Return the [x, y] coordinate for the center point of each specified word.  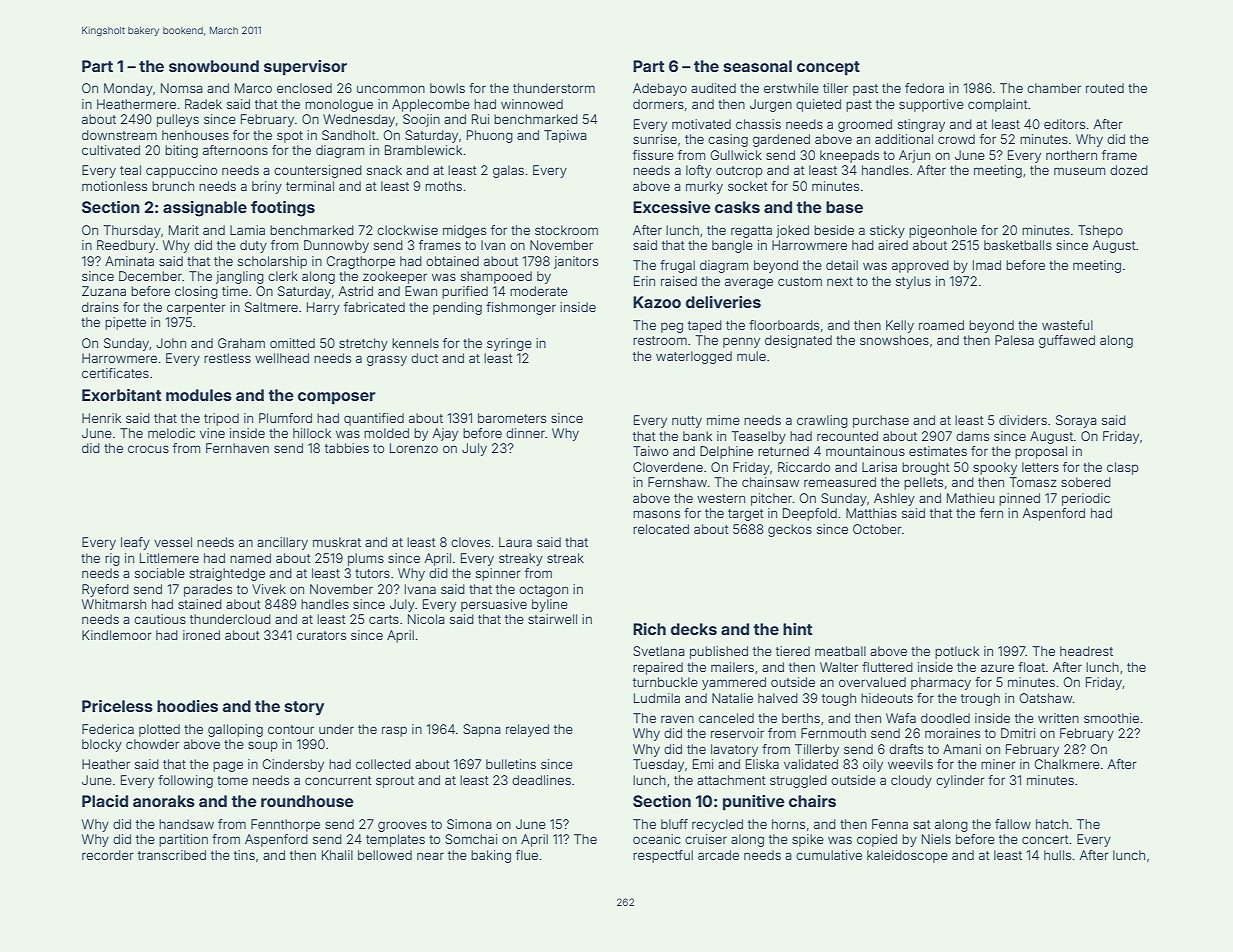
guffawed [1067, 341]
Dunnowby [336, 246]
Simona [469, 824]
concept [828, 68]
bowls [447, 88]
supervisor [305, 68]
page [228, 766]
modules [199, 395]
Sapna [482, 730]
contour [291, 729]
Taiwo [650, 451]
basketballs [1018, 245]
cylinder [960, 781]
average [749, 283]
